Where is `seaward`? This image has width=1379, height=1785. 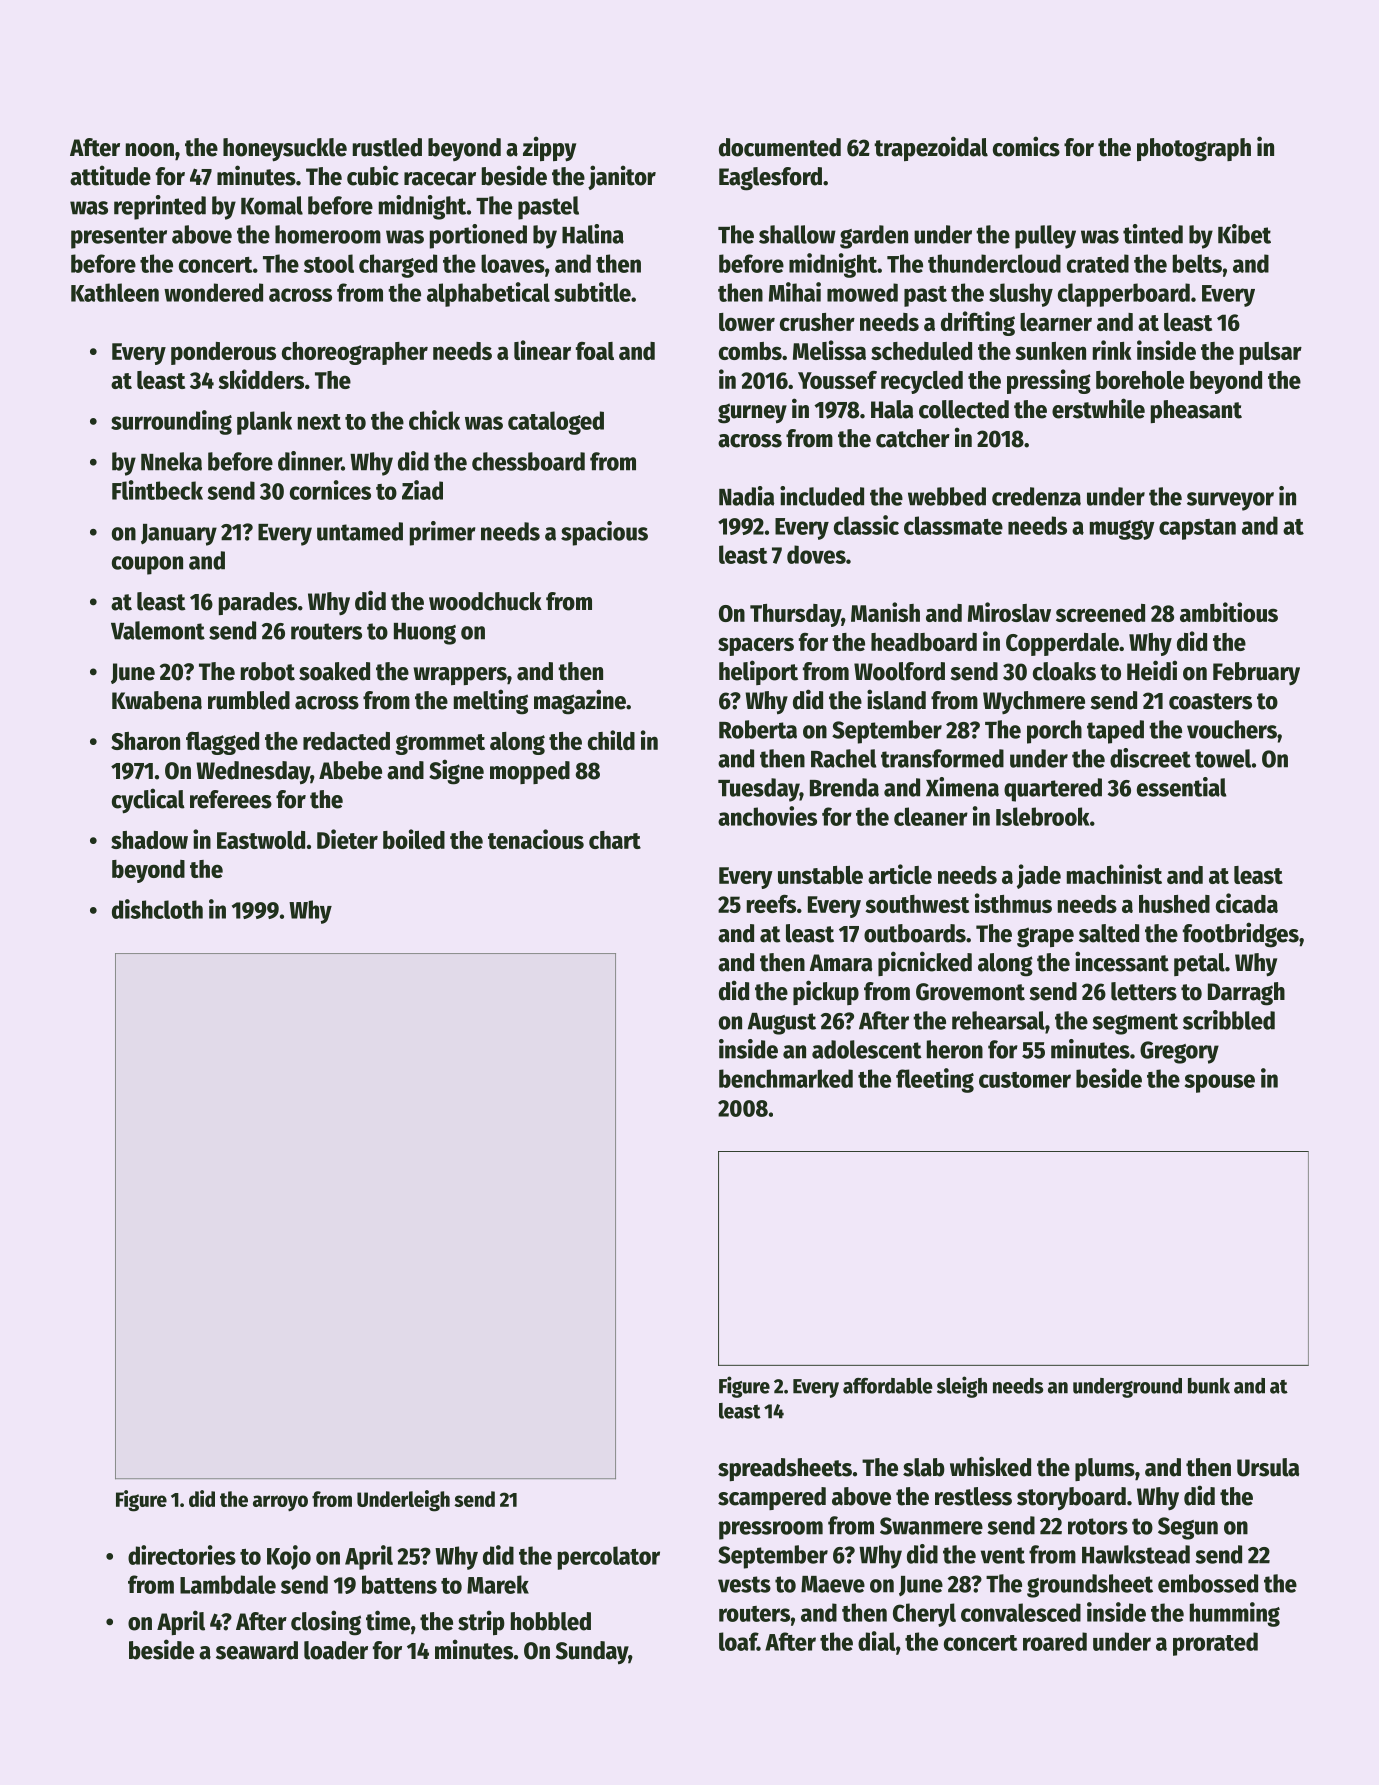 seaward is located at coordinates (257, 1650).
